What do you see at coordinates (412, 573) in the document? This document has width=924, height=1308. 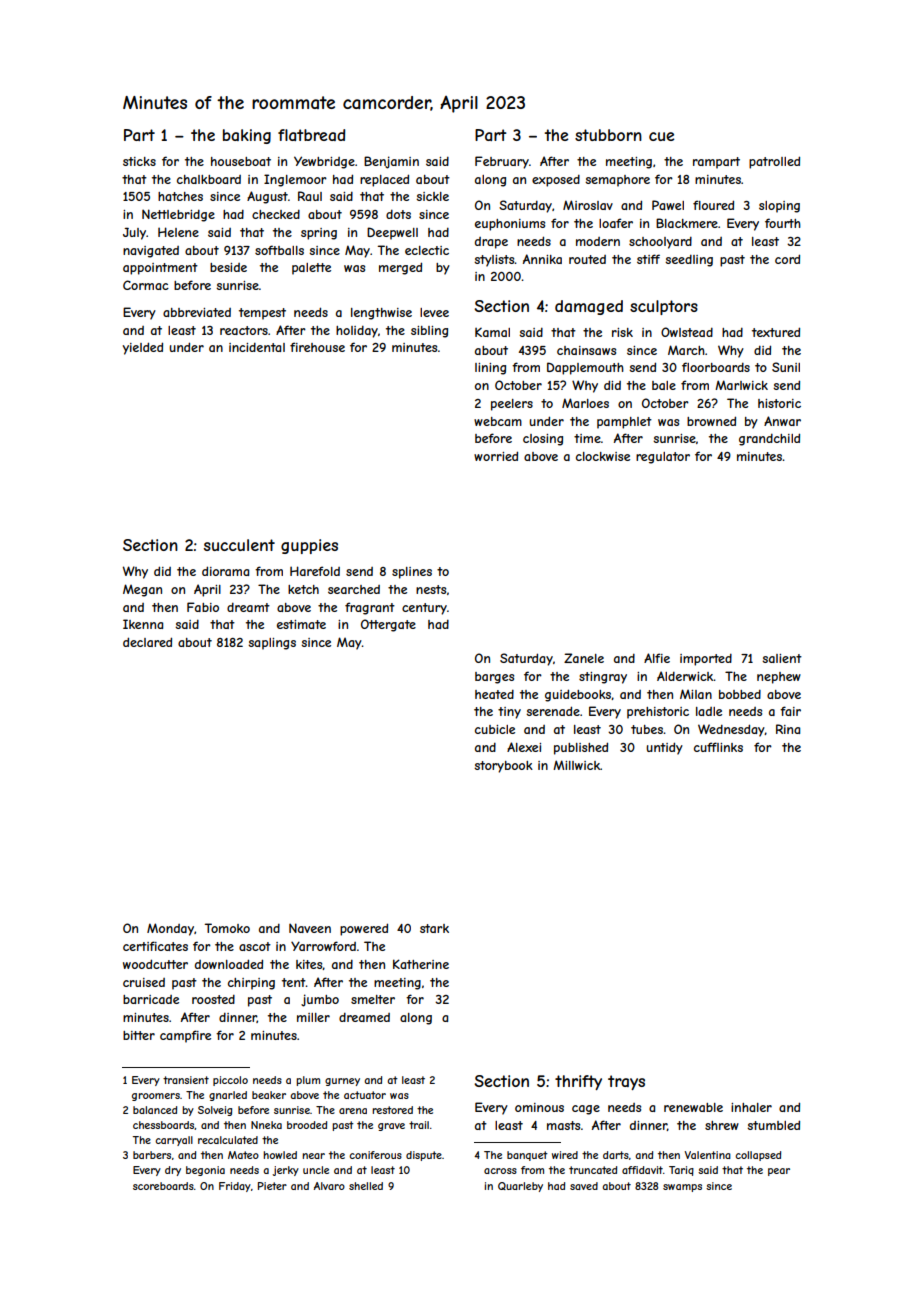 I see `splines` at bounding box center [412, 573].
